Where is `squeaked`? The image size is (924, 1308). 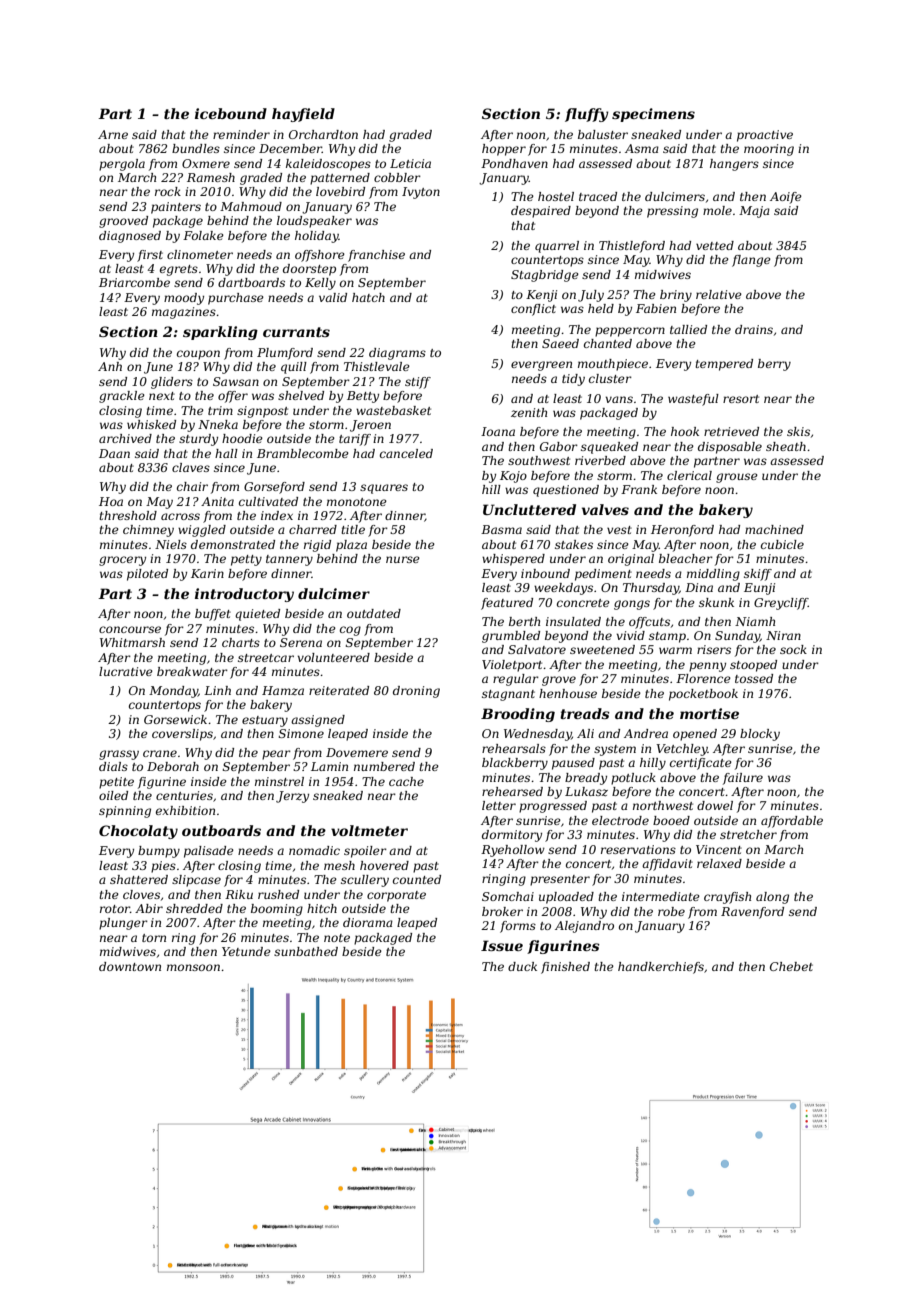 squeaked is located at coordinates (609, 448).
